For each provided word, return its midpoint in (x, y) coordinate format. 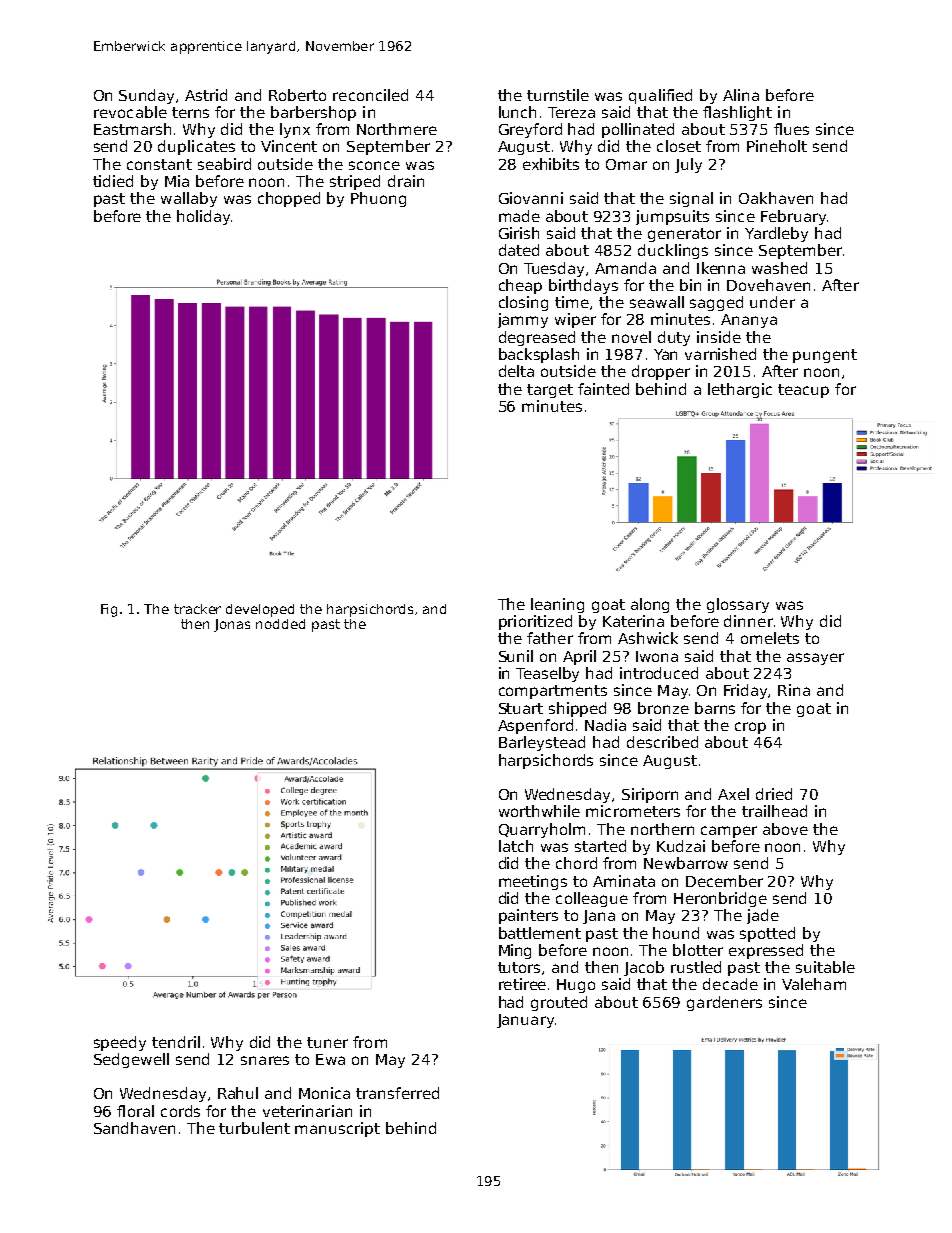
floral (135, 1111)
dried (774, 794)
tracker (197, 609)
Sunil (516, 656)
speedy (120, 1043)
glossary (738, 605)
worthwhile (539, 811)
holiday (203, 217)
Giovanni (531, 198)
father (550, 638)
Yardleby (776, 234)
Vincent (289, 146)
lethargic (740, 390)
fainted (603, 389)
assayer (815, 659)
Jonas (232, 625)
